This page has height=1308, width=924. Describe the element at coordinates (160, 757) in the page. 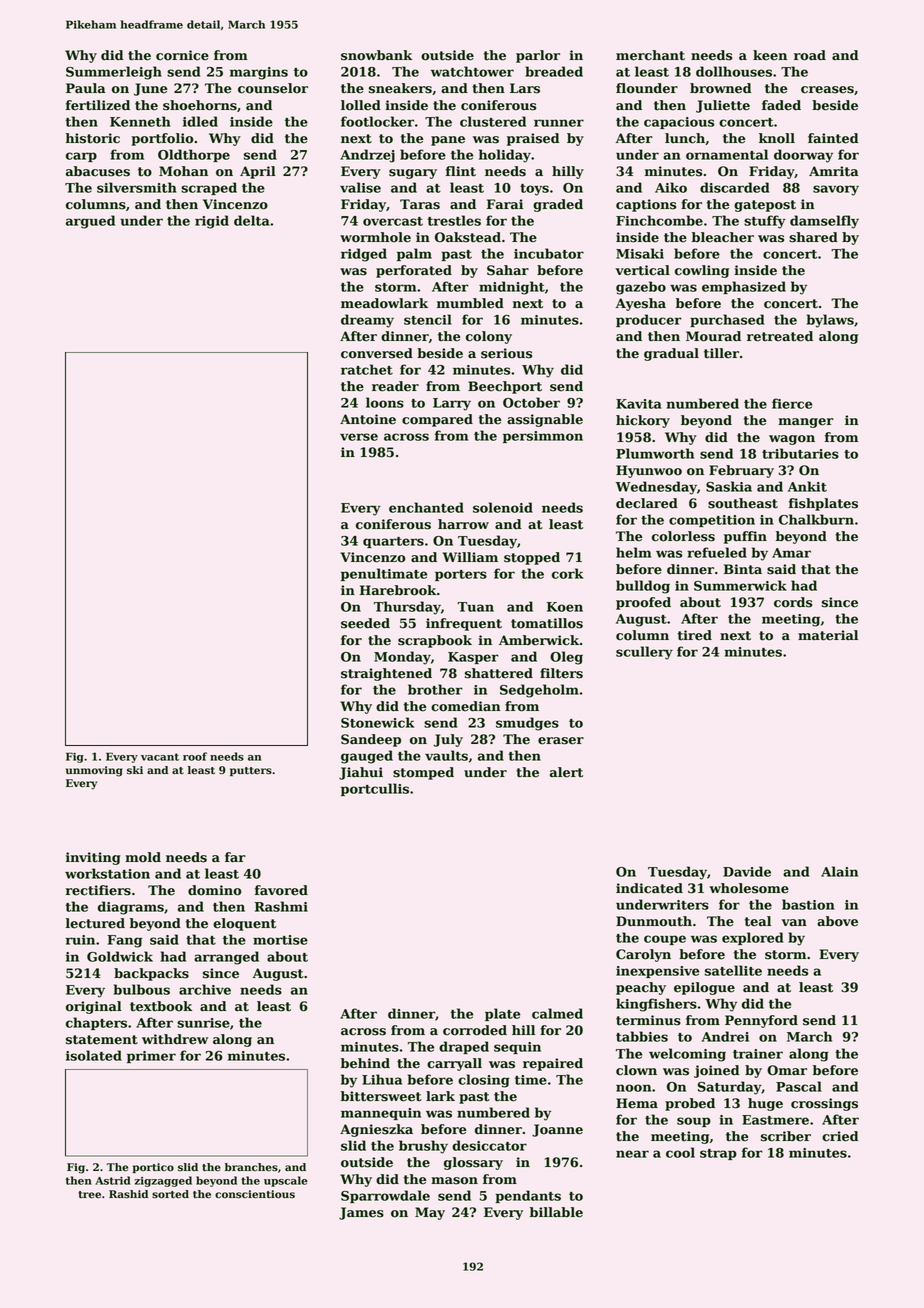

I see `vacant` at that location.
